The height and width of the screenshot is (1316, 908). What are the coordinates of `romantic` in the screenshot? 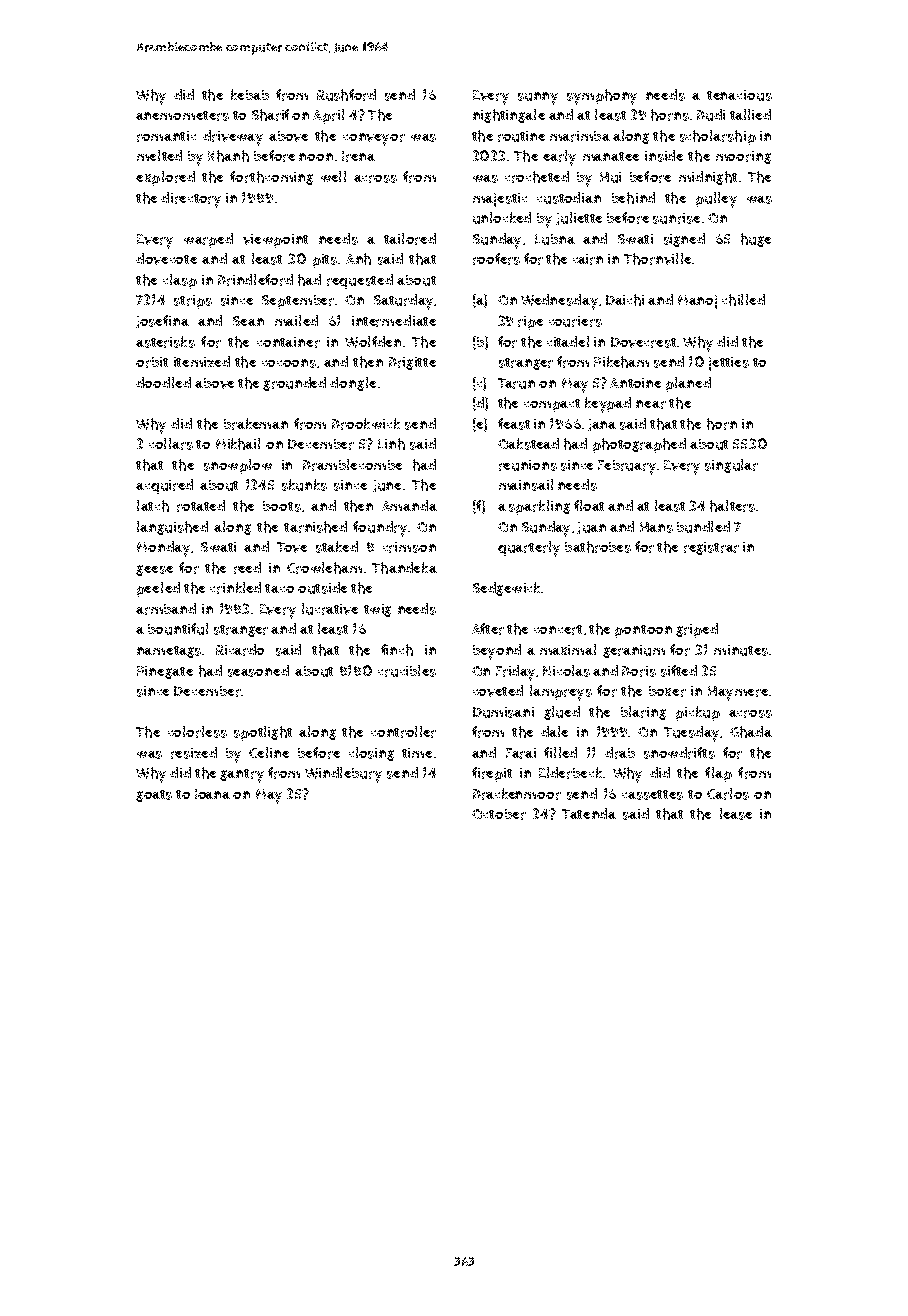 It's located at (166, 136).
